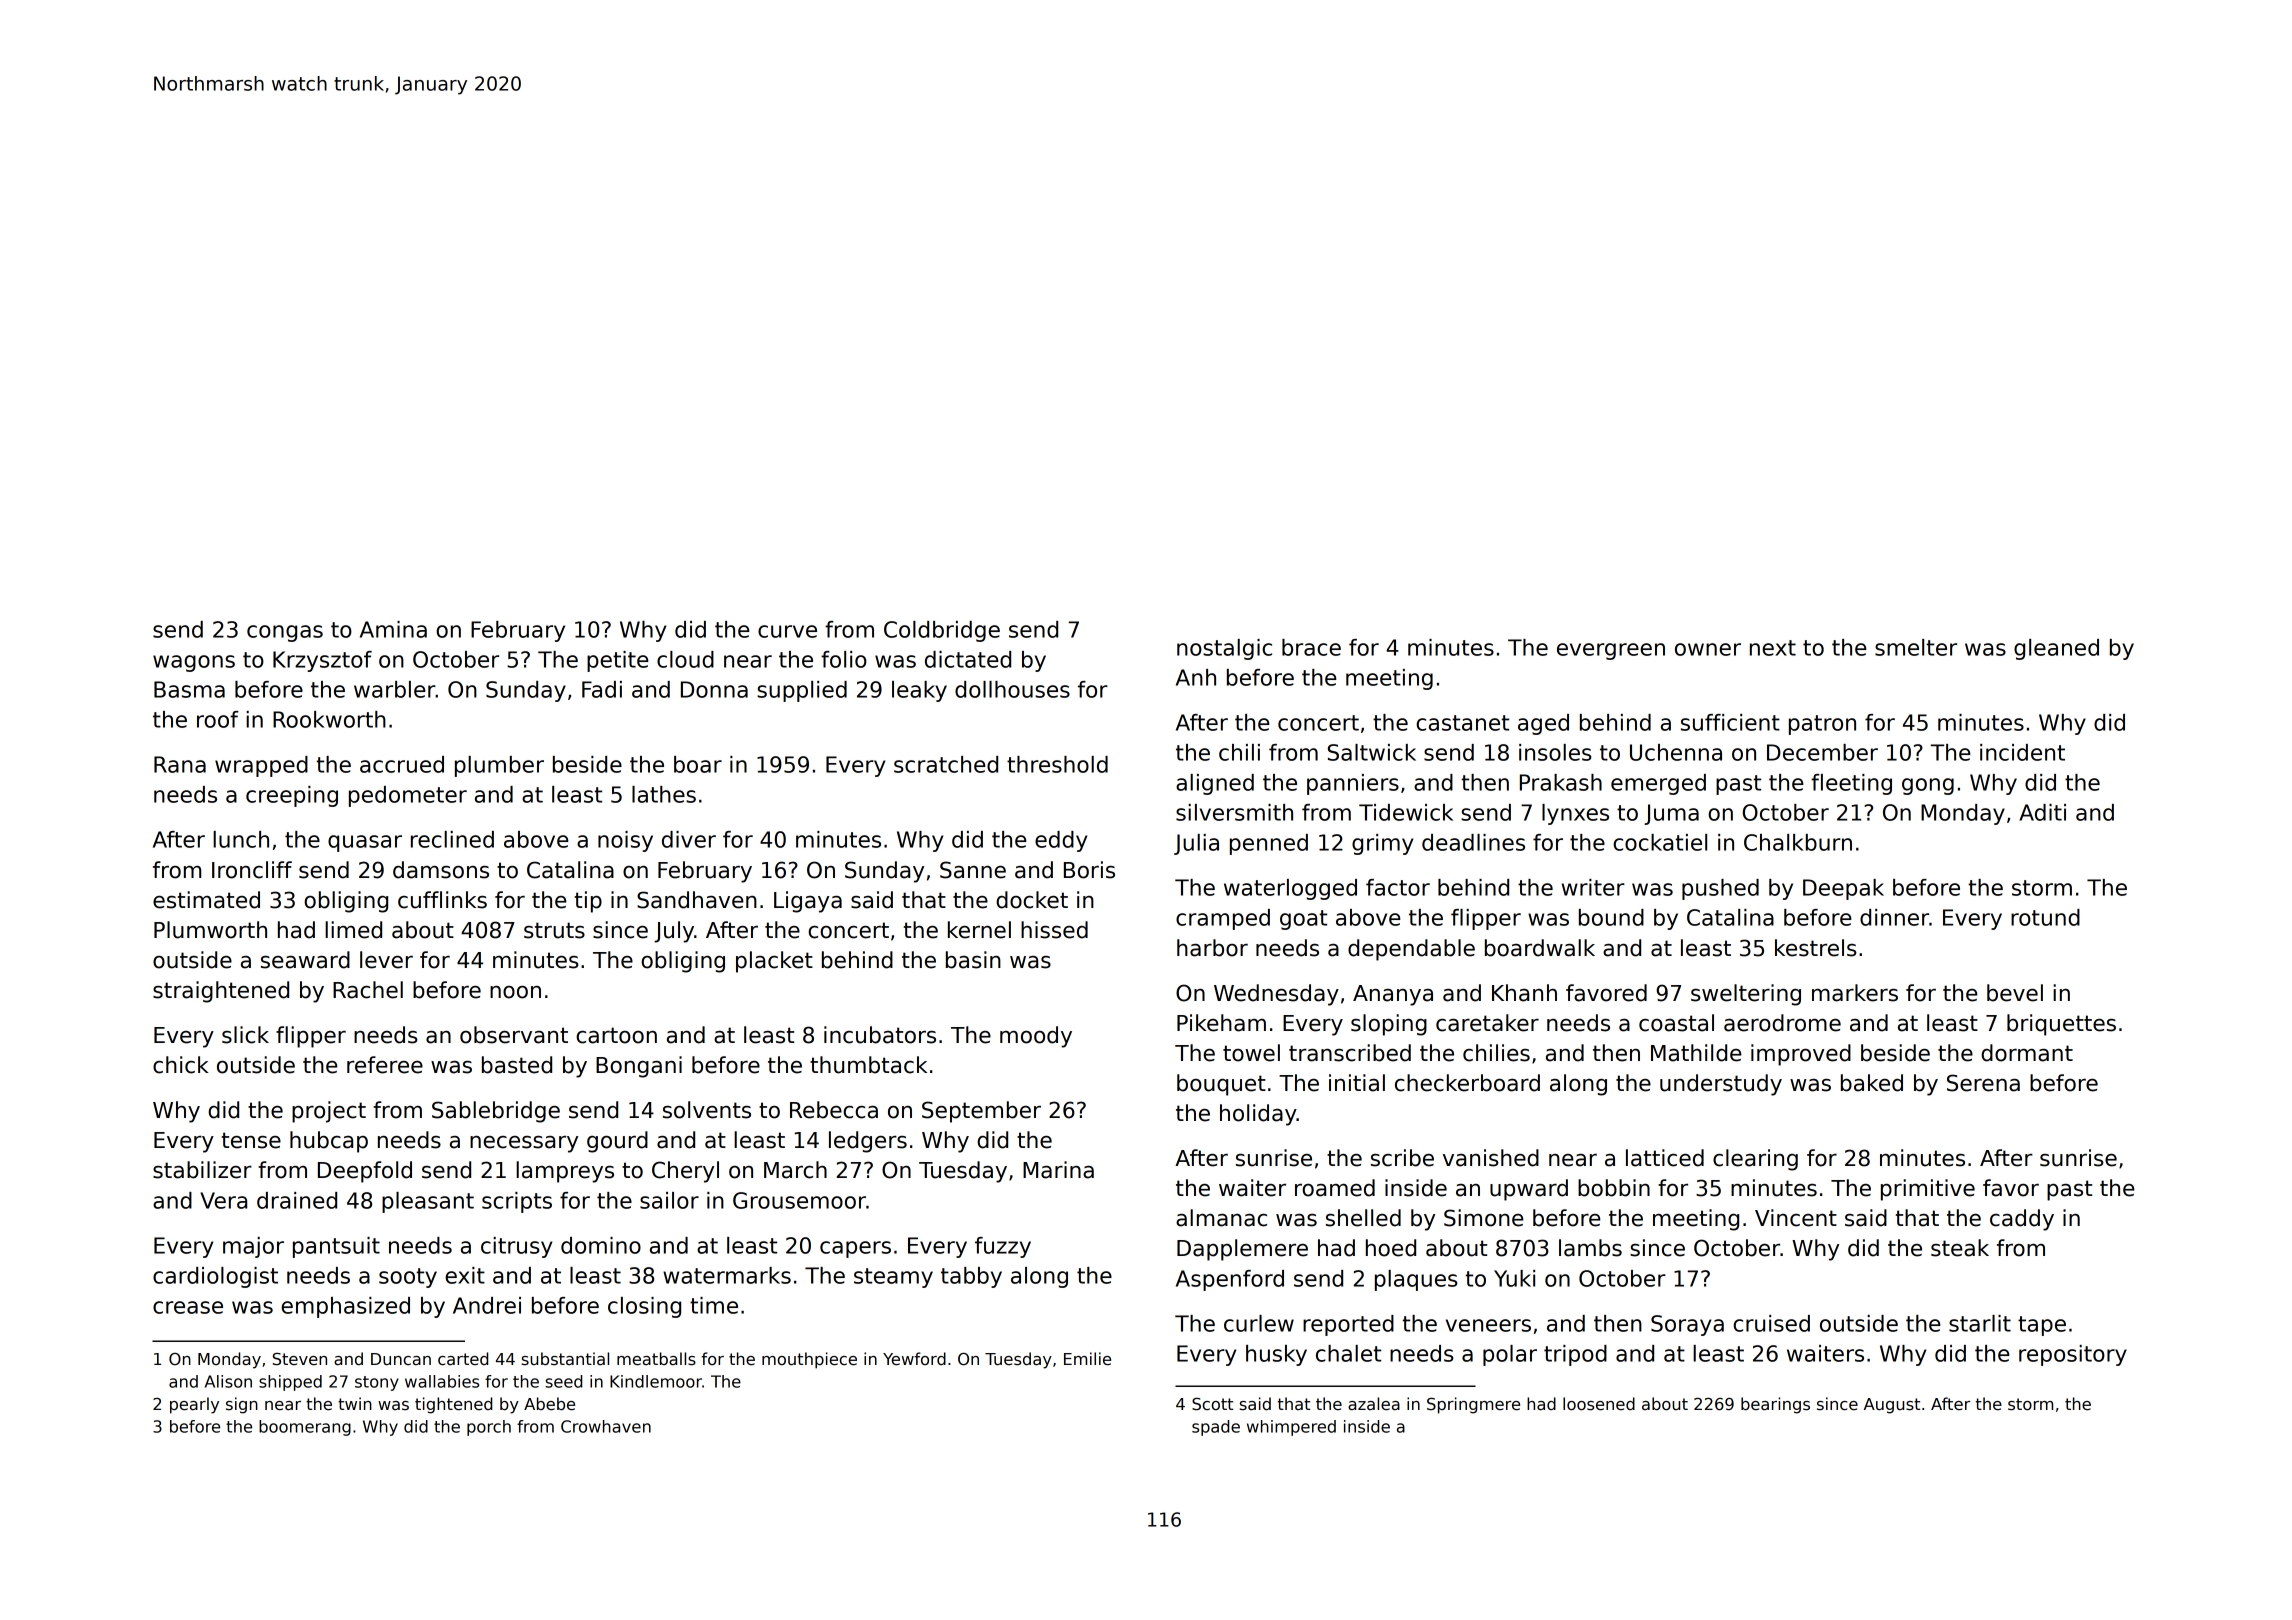  I want to click on gleaned, so click(2056, 649).
